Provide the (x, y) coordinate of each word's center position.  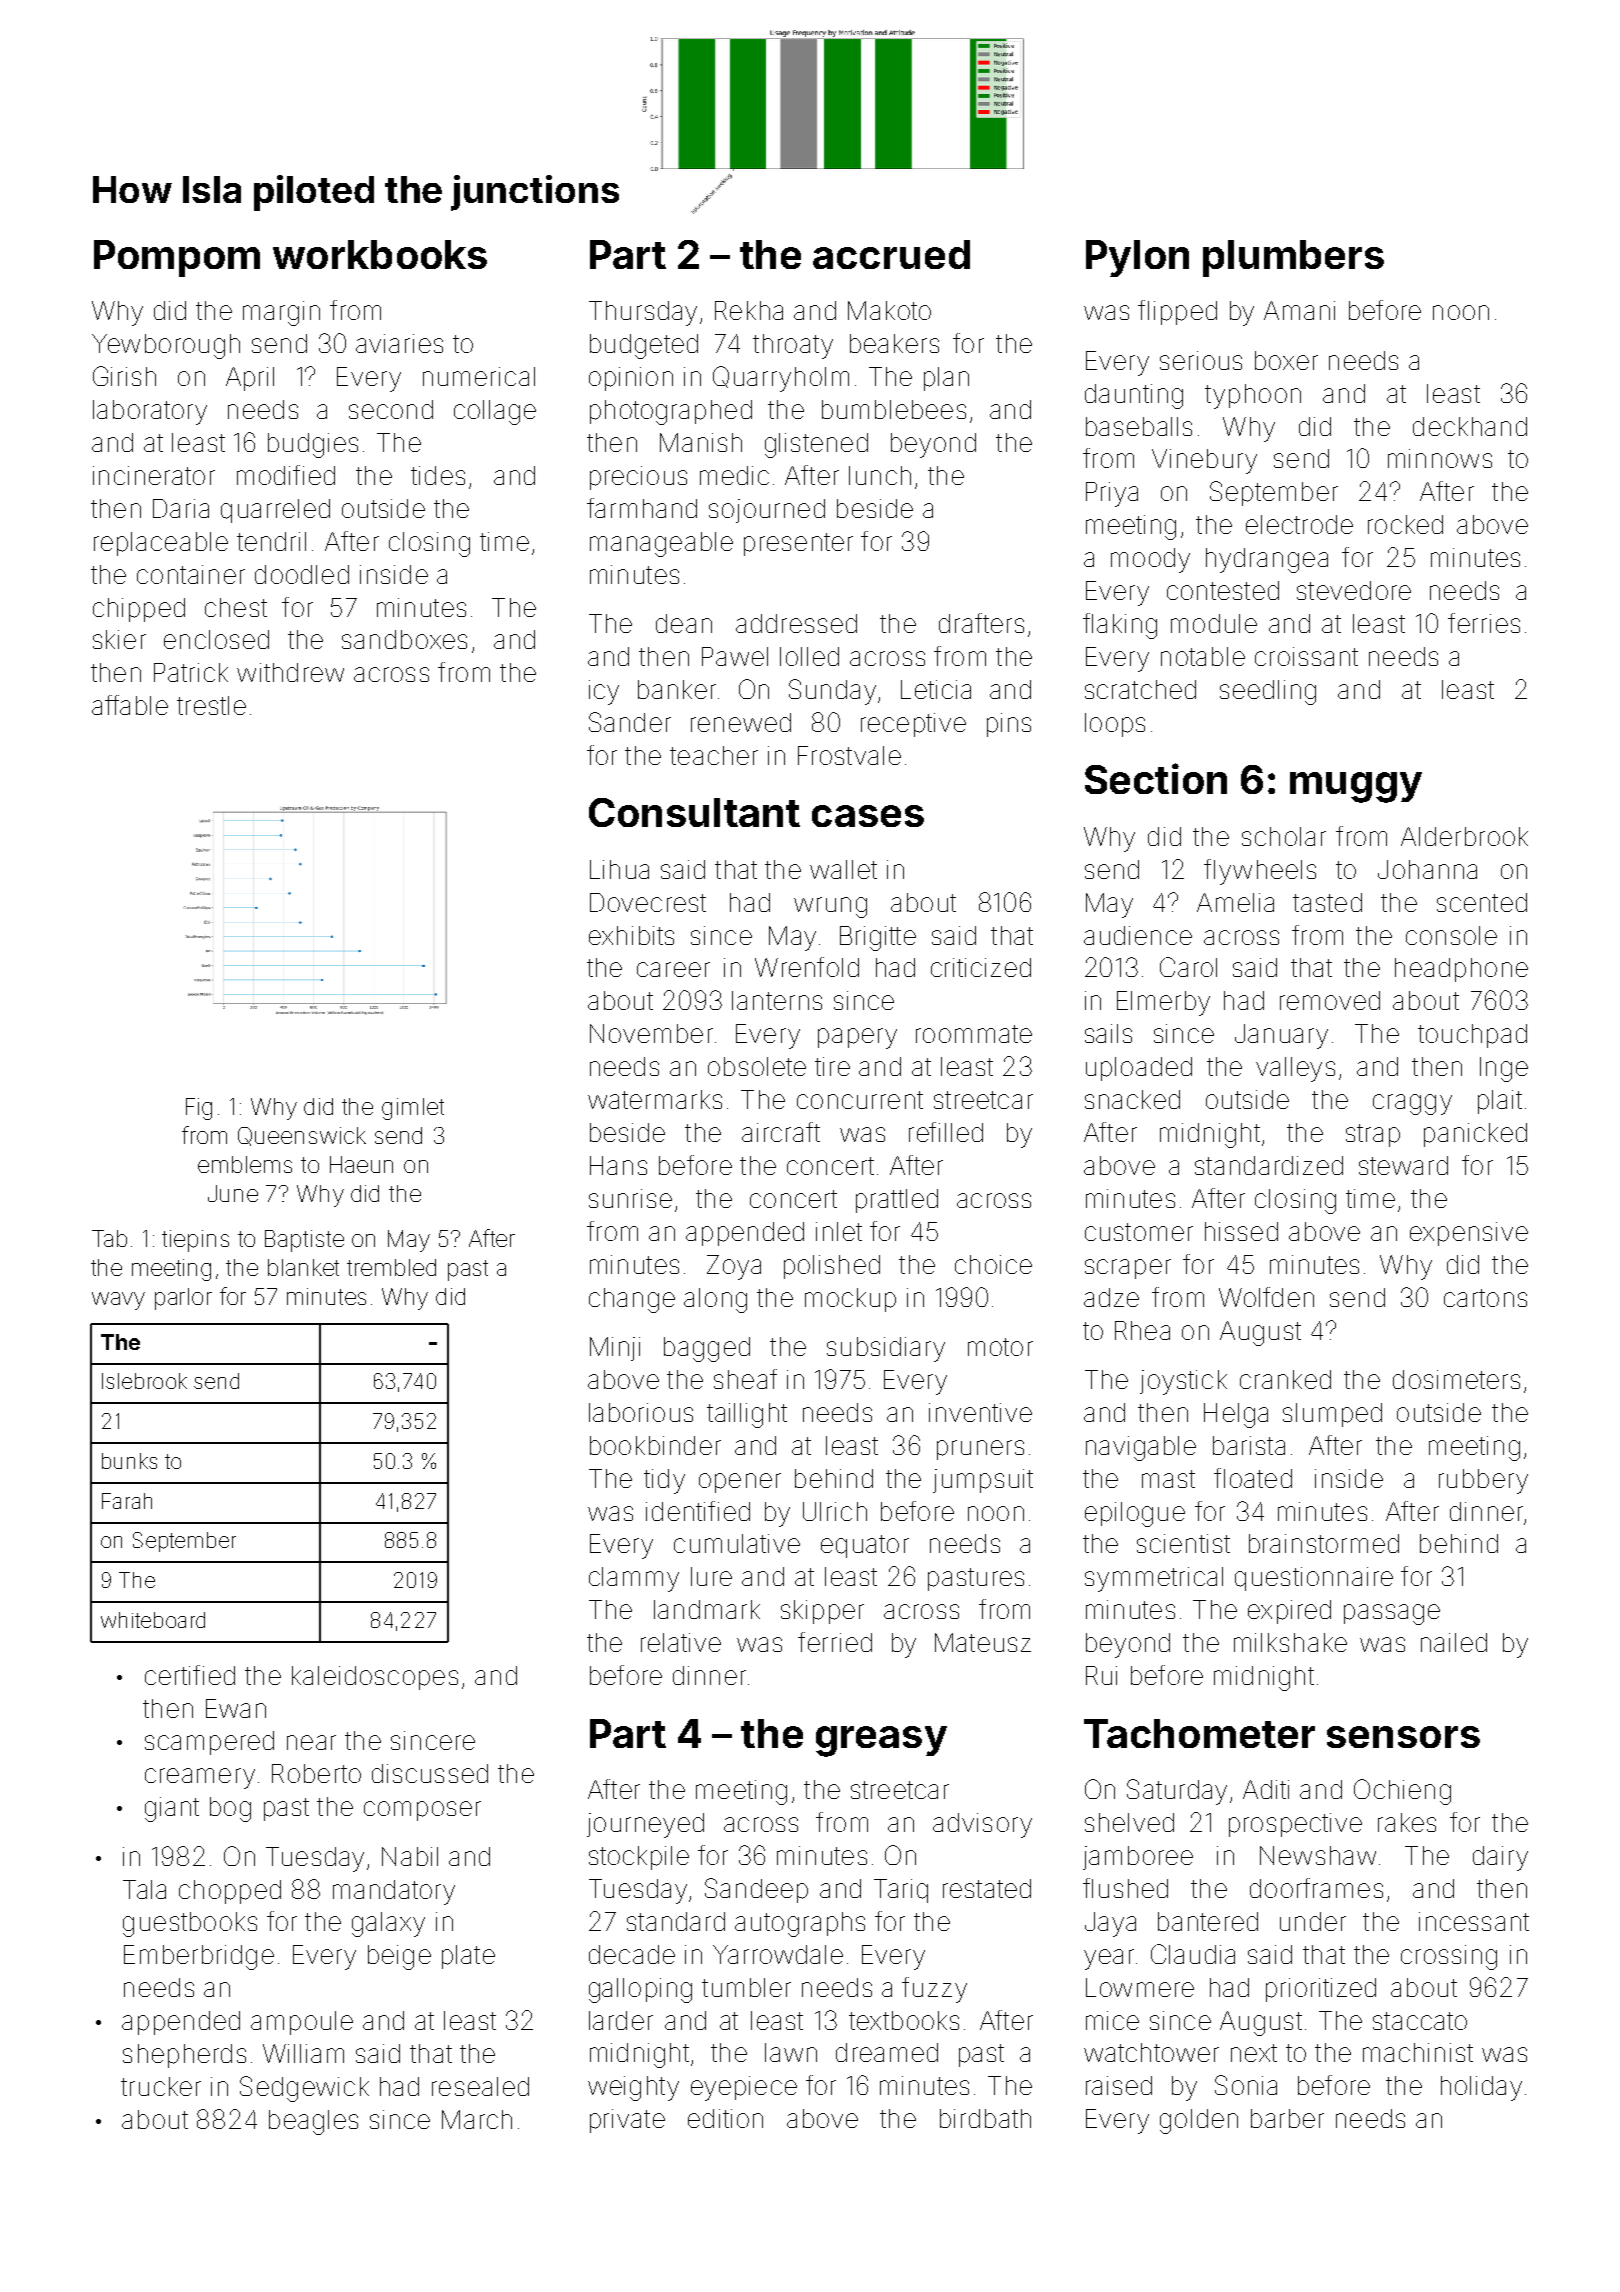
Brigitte (878, 938)
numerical (479, 376)
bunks (129, 1461)
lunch (880, 475)
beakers (894, 343)
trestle (211, 705)
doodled (302, 574)
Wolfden (1266, 1297)
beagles (313, 2122)
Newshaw (1318, 1855)
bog (230, 1809)
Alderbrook (1464, 836)
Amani (1299, 310)
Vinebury (1204, 461)
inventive (980, 1412)
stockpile (639, 1858)
